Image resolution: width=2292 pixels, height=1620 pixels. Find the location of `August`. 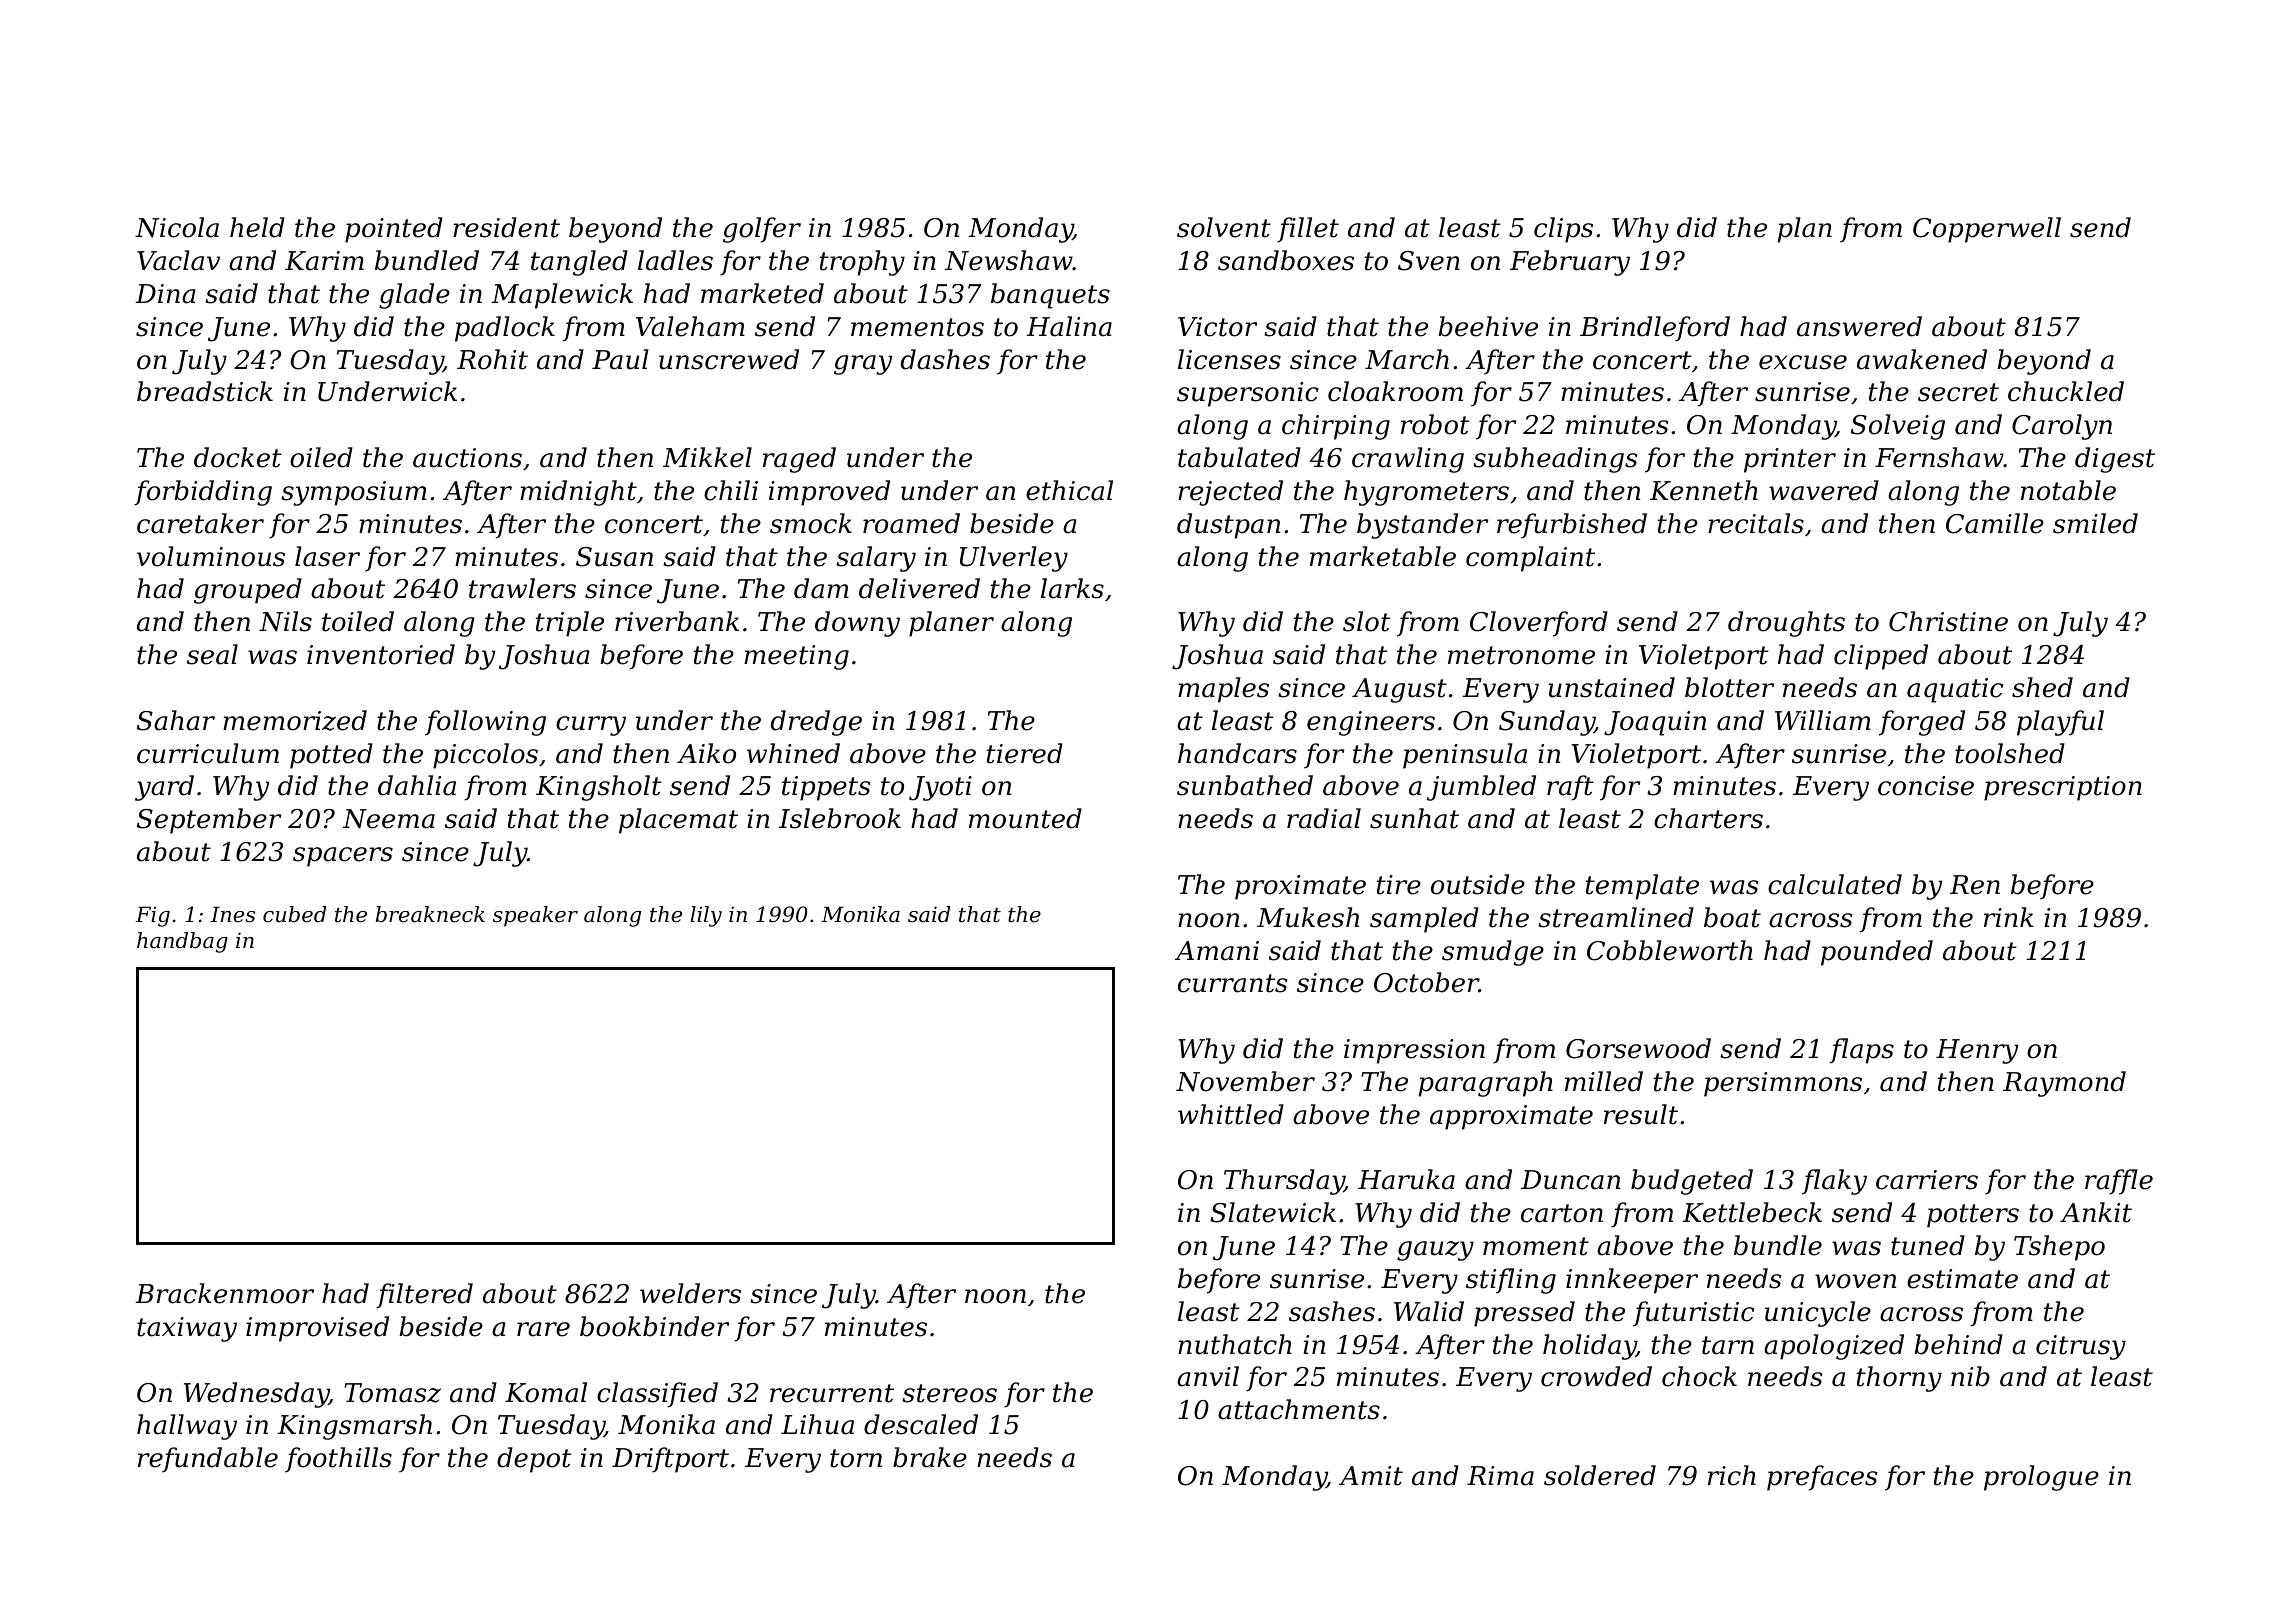

August is located at coordinates (1399, 690).
